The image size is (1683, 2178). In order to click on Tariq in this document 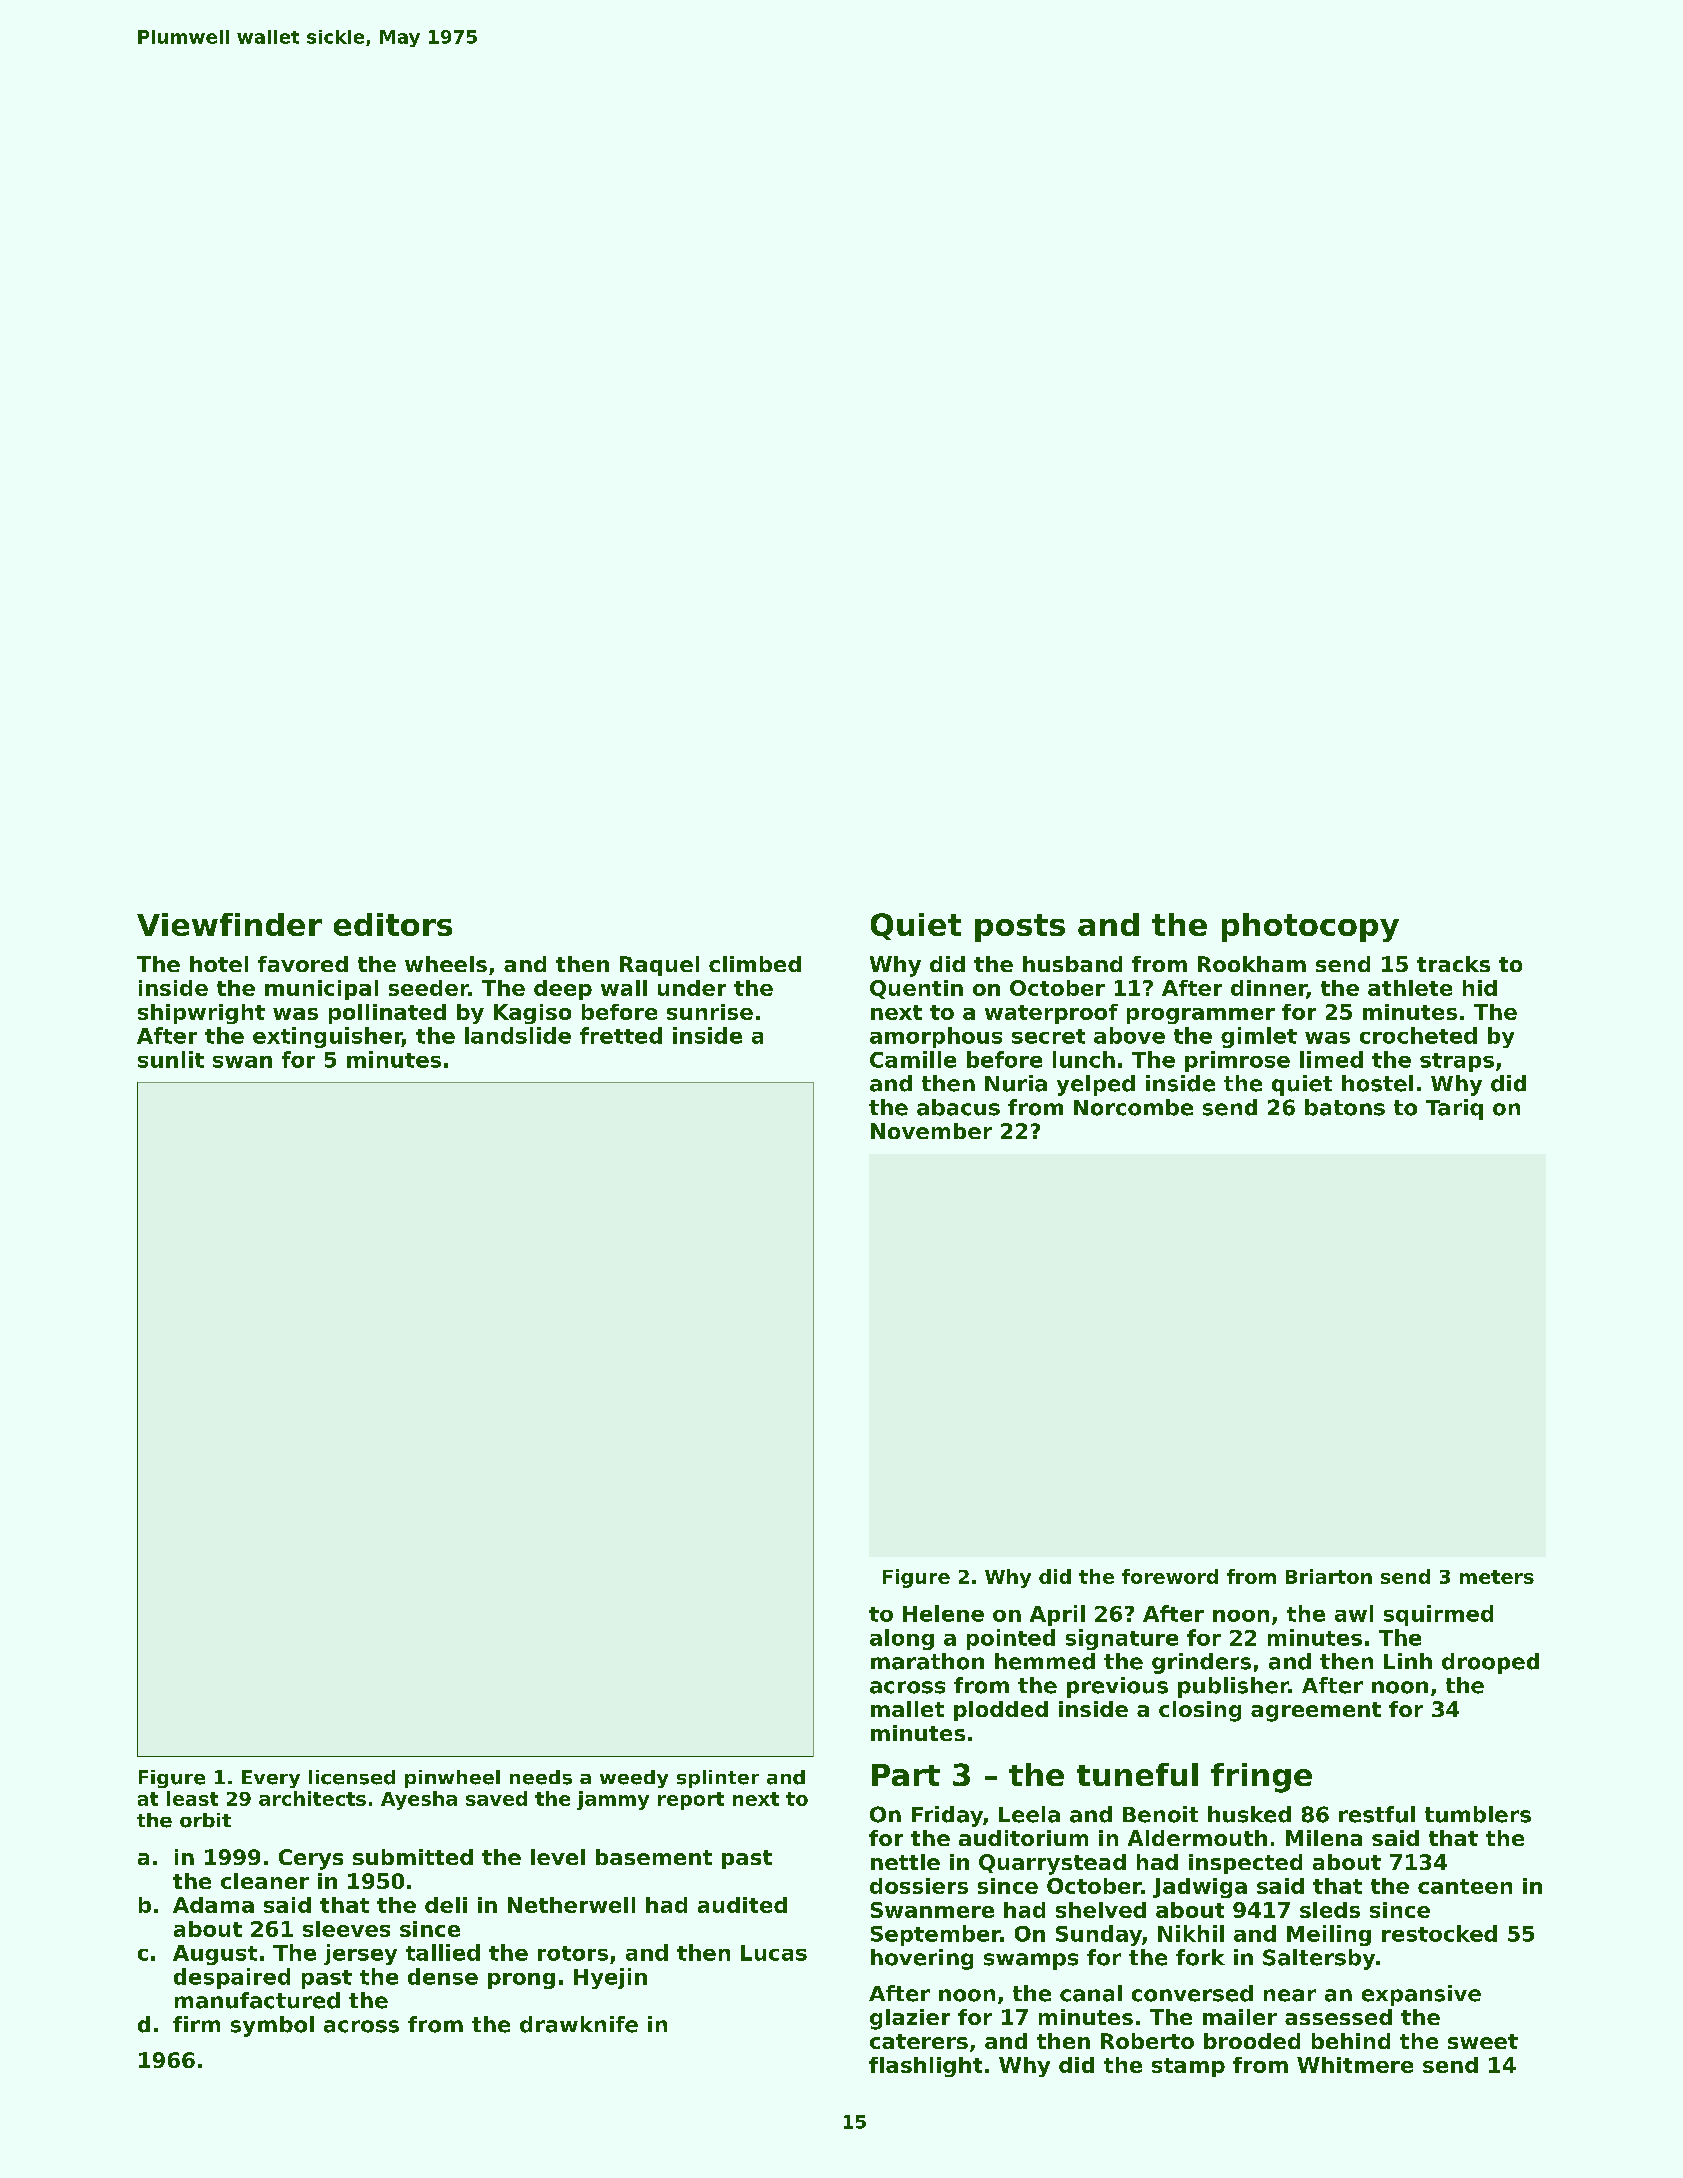, I will do `click(1454, 1109)`.
